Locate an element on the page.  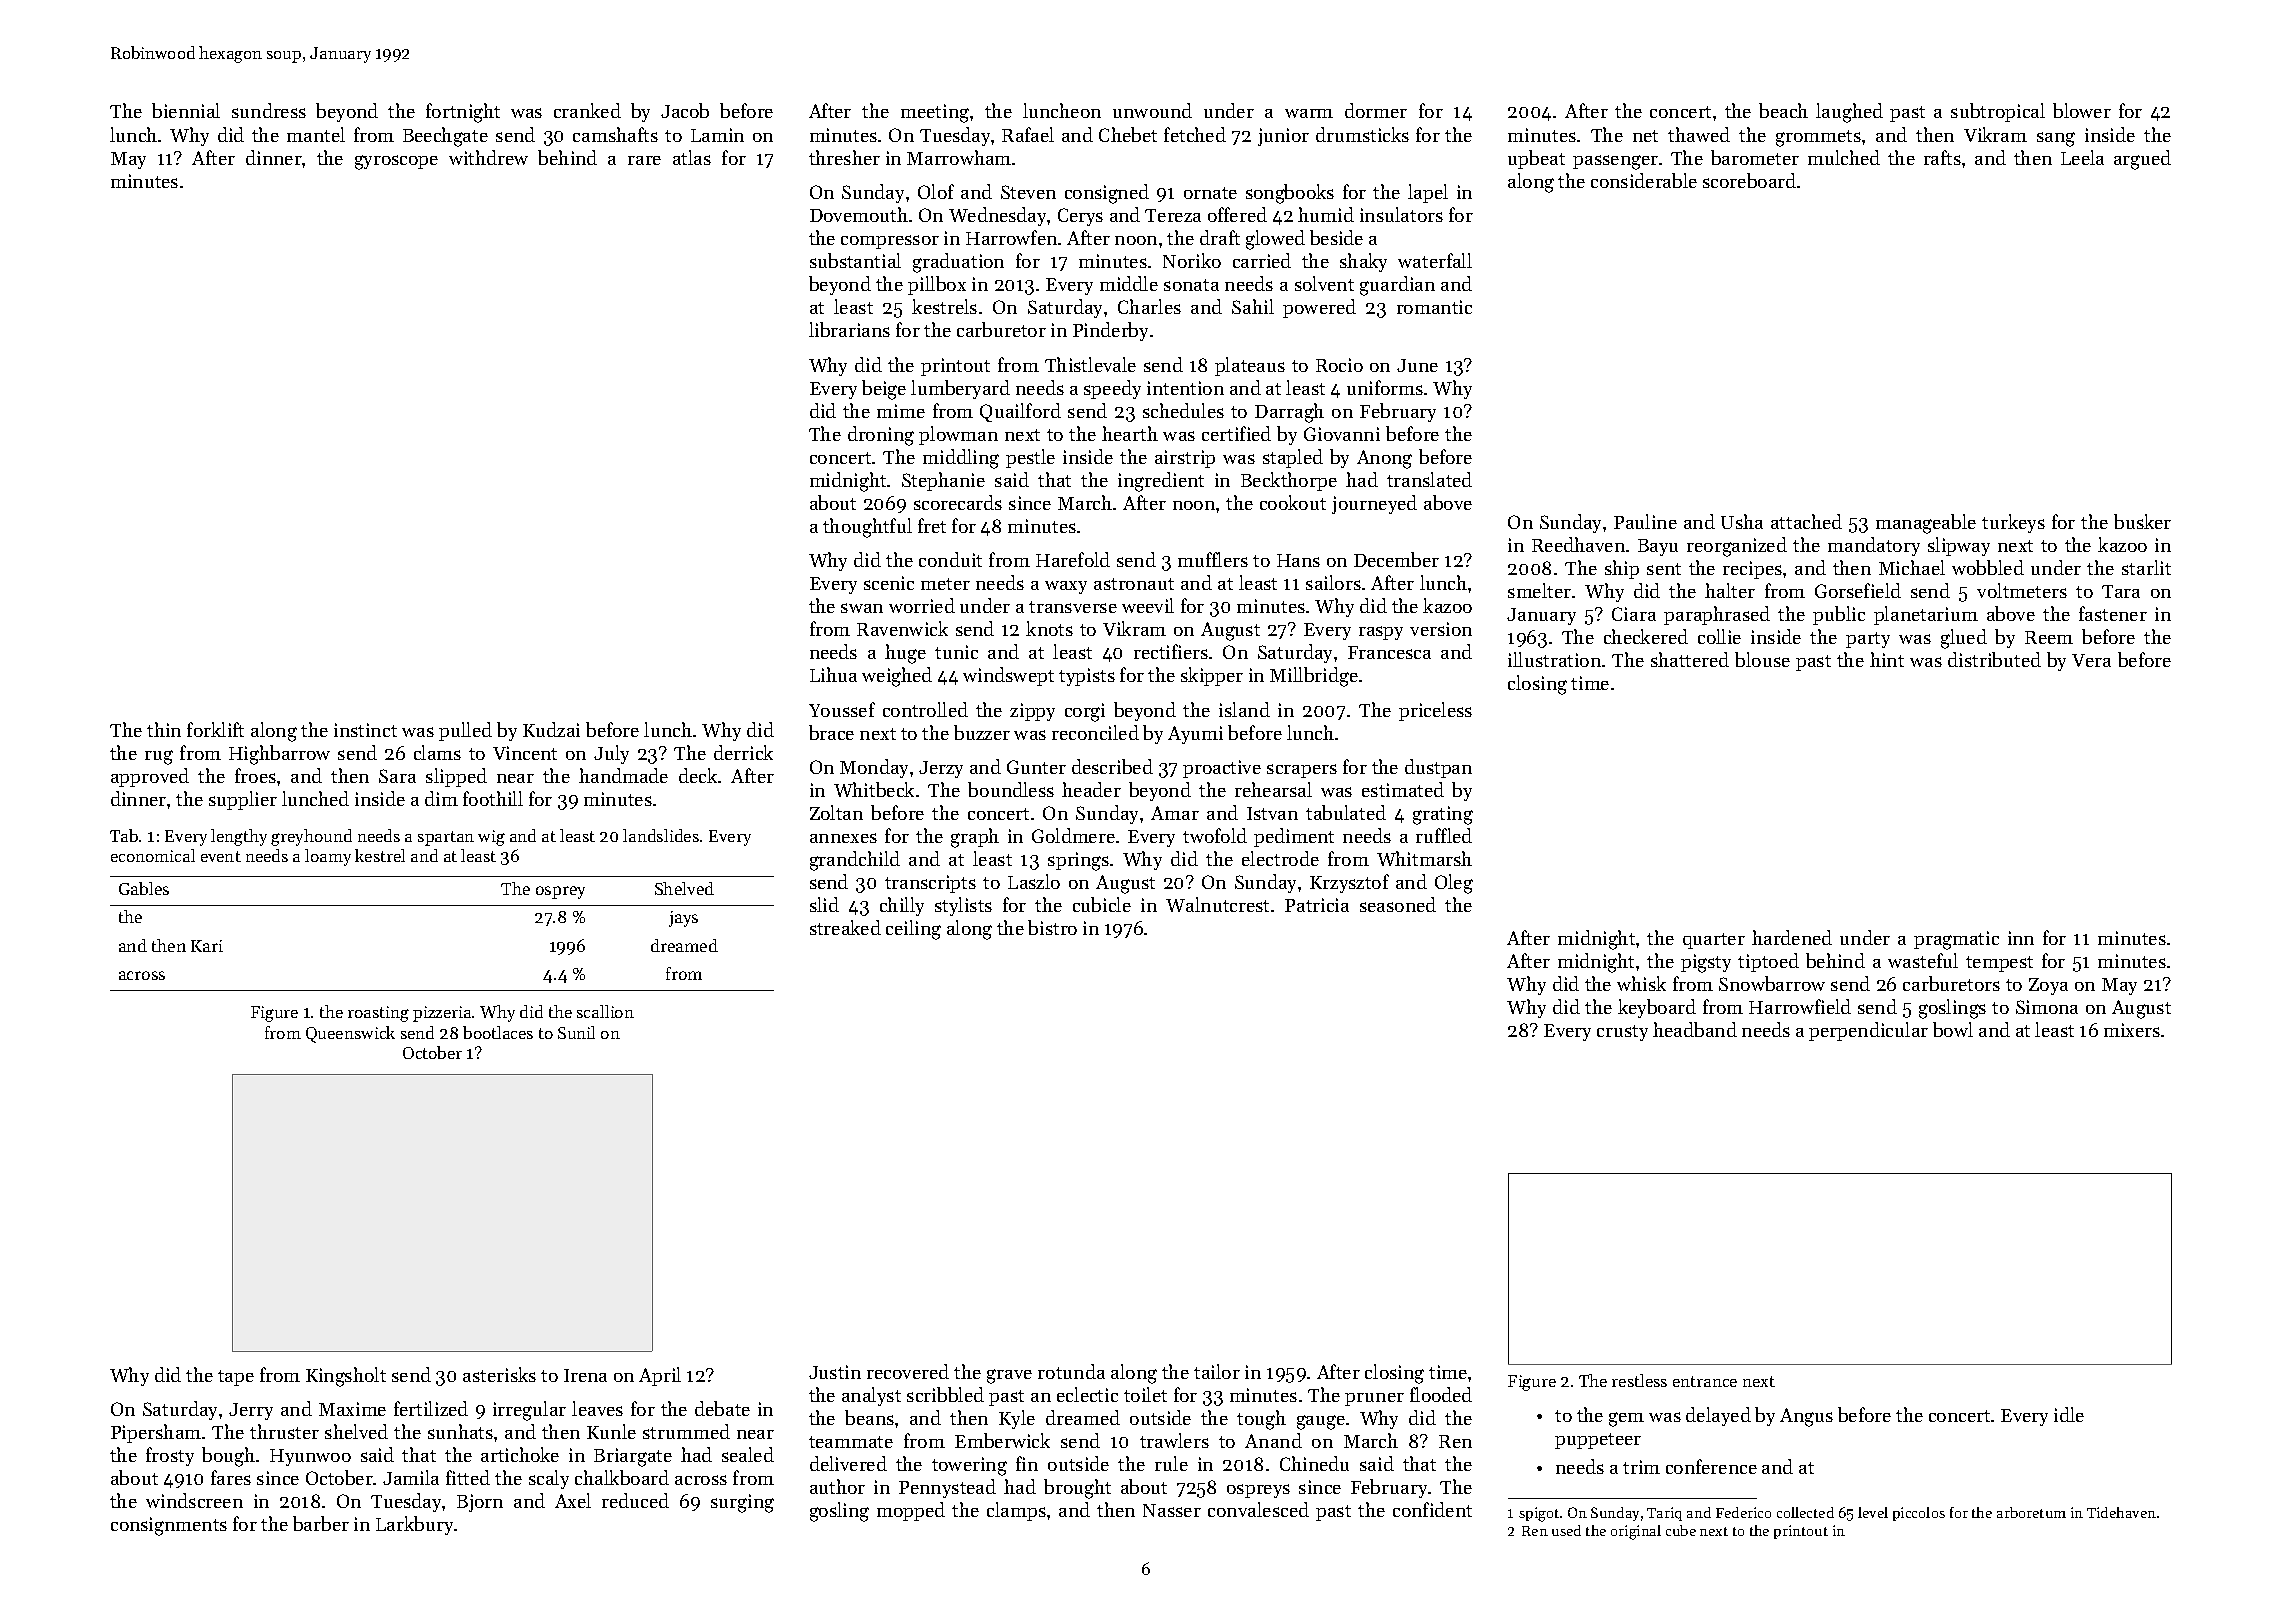
zippy is located at coordinates (1032, 712).
